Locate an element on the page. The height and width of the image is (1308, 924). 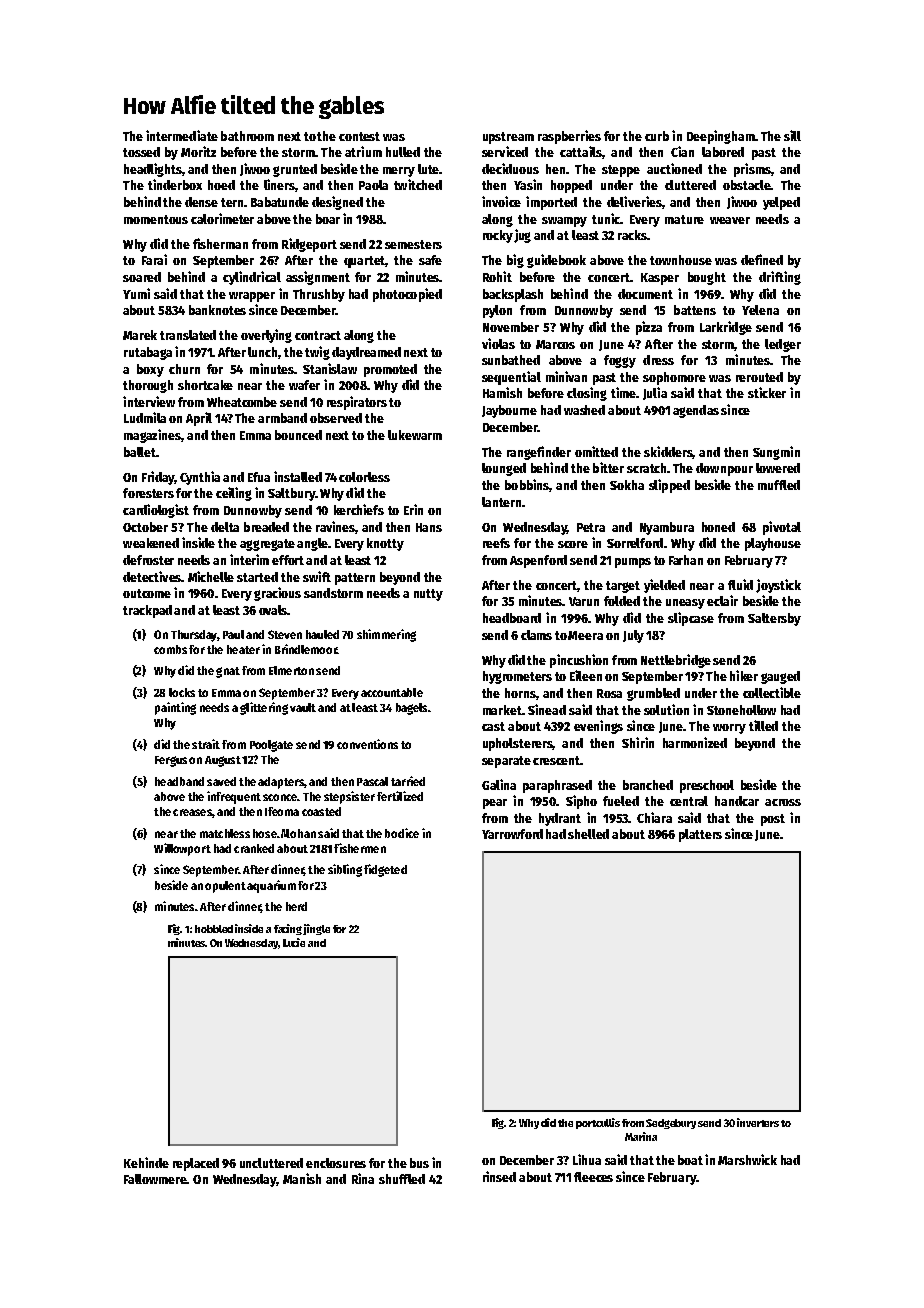
replaced is located at coordinates (196, 1164).
